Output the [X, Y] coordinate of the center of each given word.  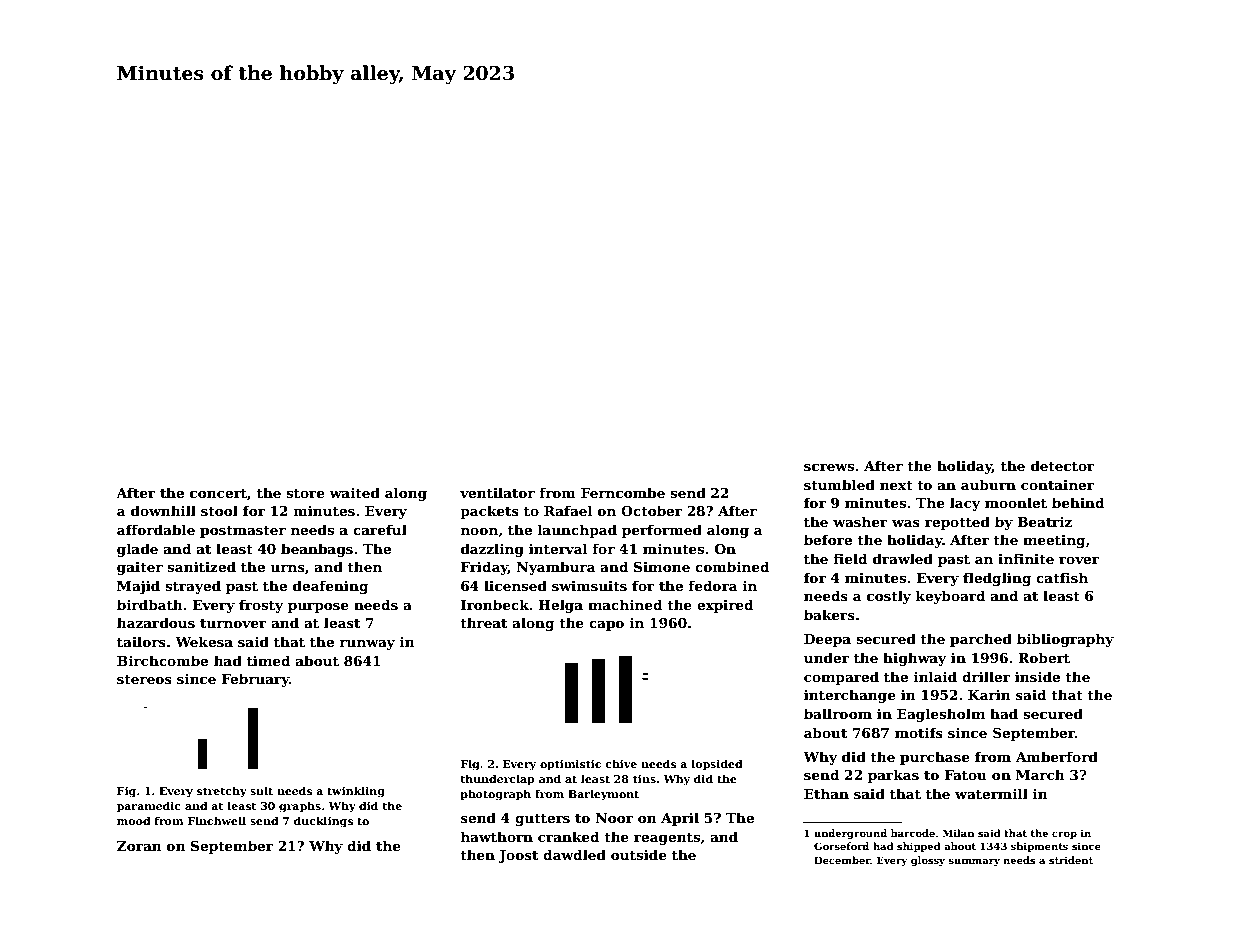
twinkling [356, 792]
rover [1079, 560]
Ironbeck [495, 604]
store [305, 493]
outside [639, 854]
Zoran [139, 846]
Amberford [1057, 756]
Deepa [827, 640]
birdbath [150, 604]
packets [489, 512]
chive [621, 763]
